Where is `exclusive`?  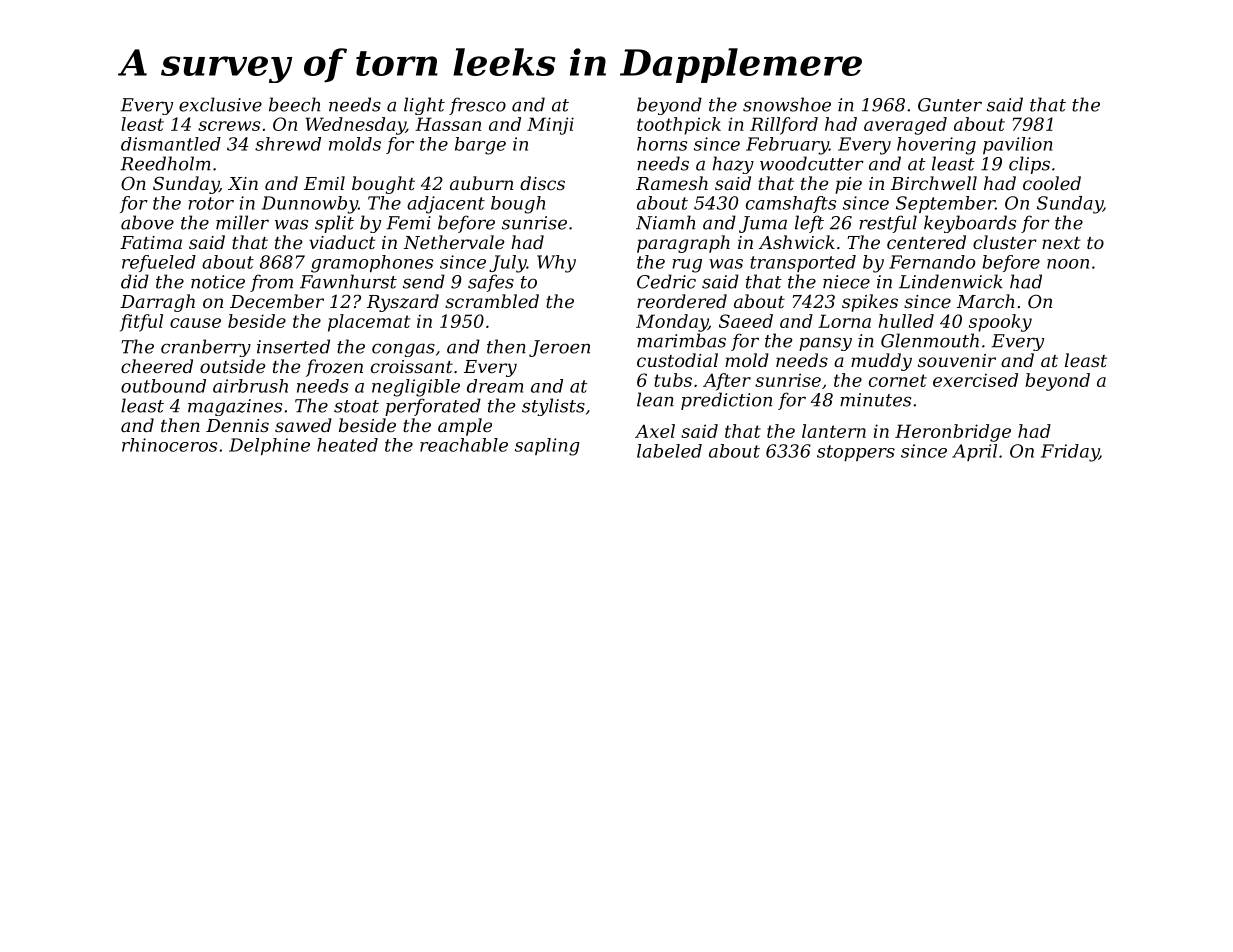 exclusive is located at coordinates (220, 104).
